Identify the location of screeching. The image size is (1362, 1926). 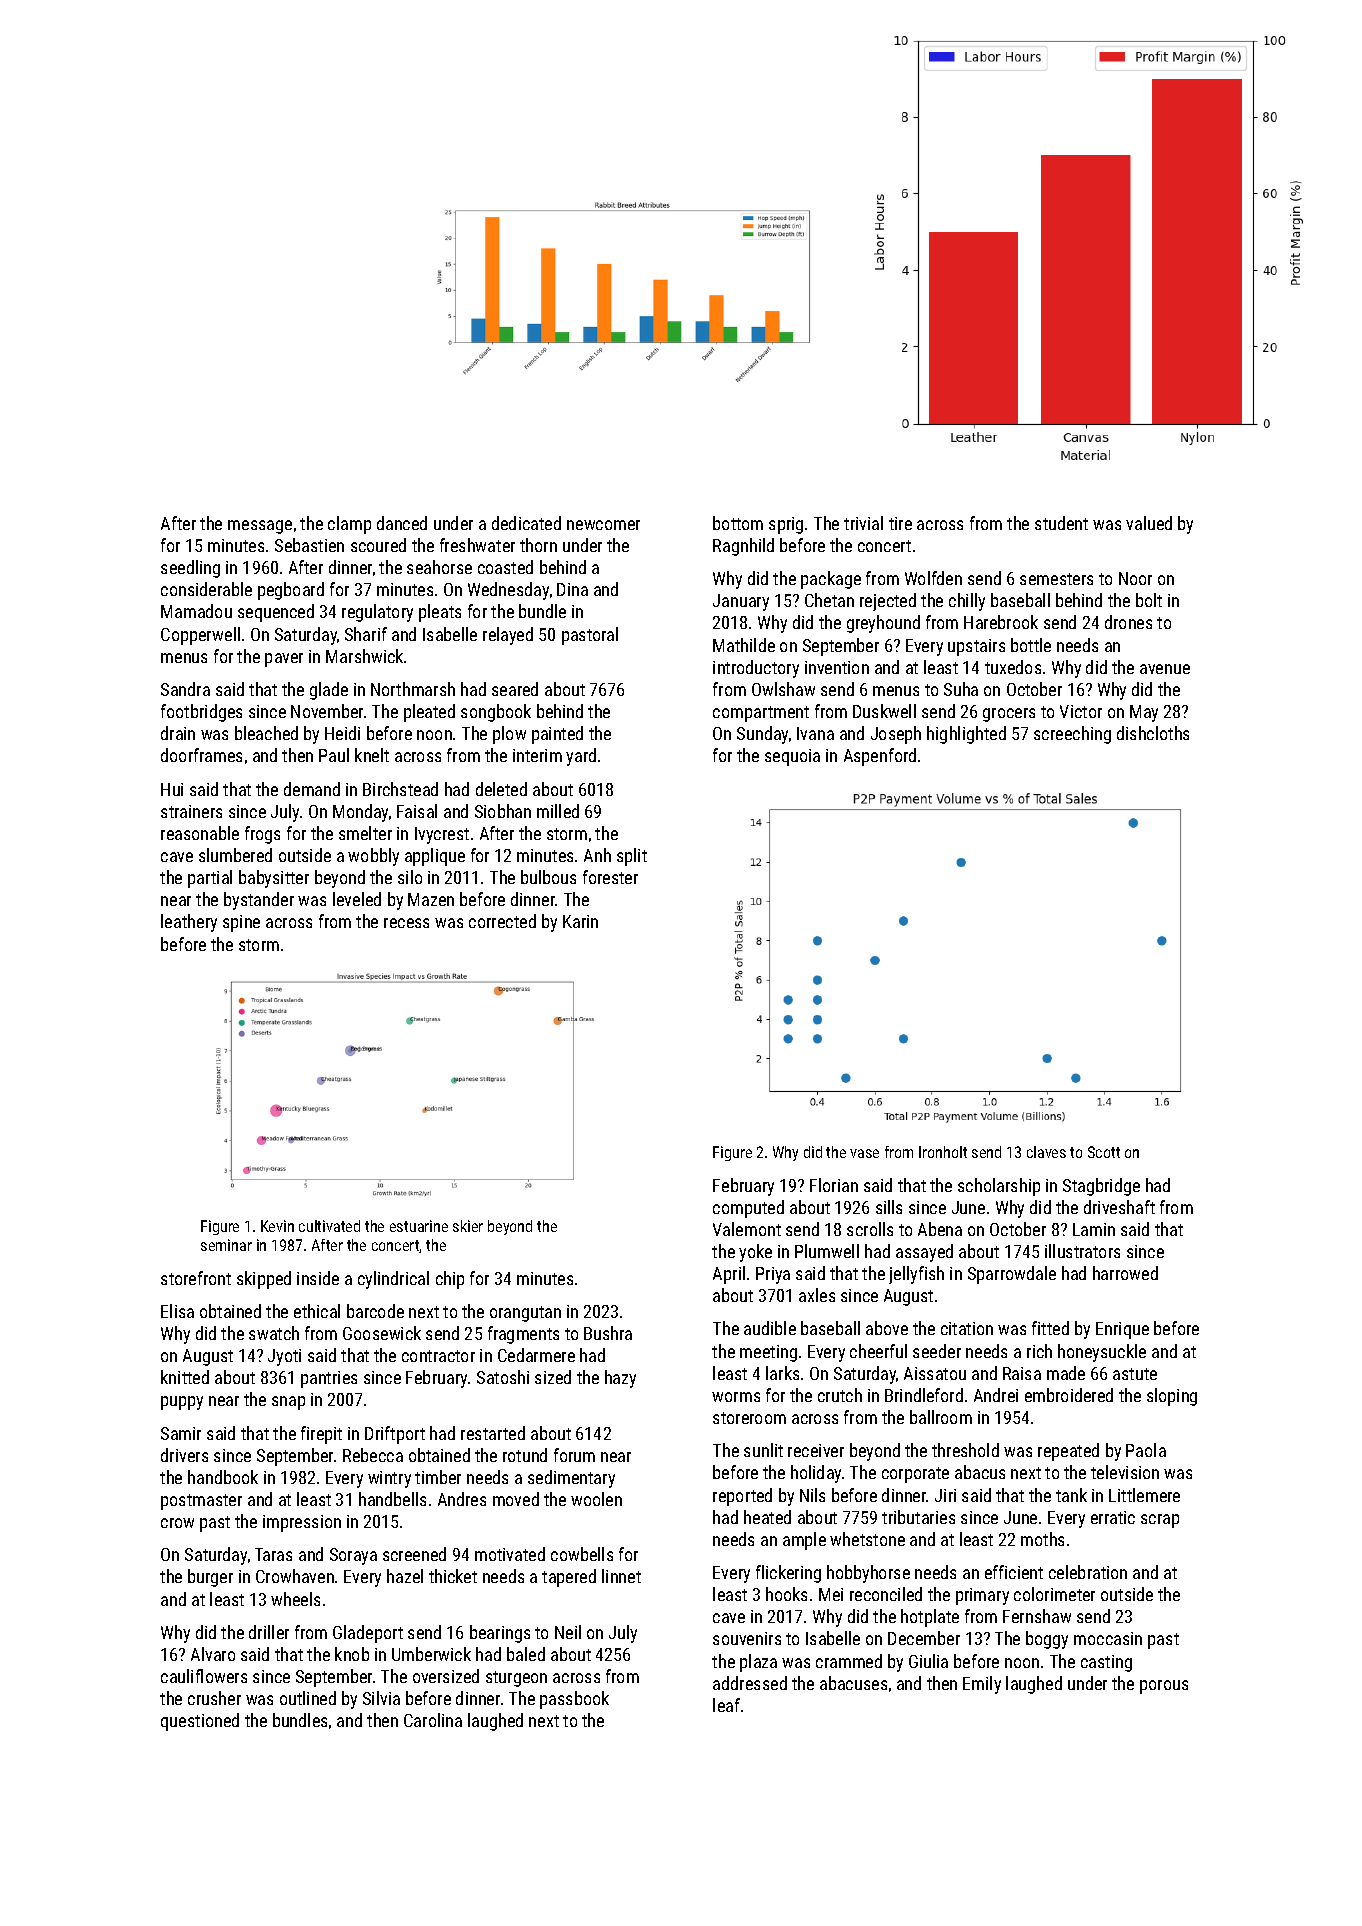
(1072, 735).
